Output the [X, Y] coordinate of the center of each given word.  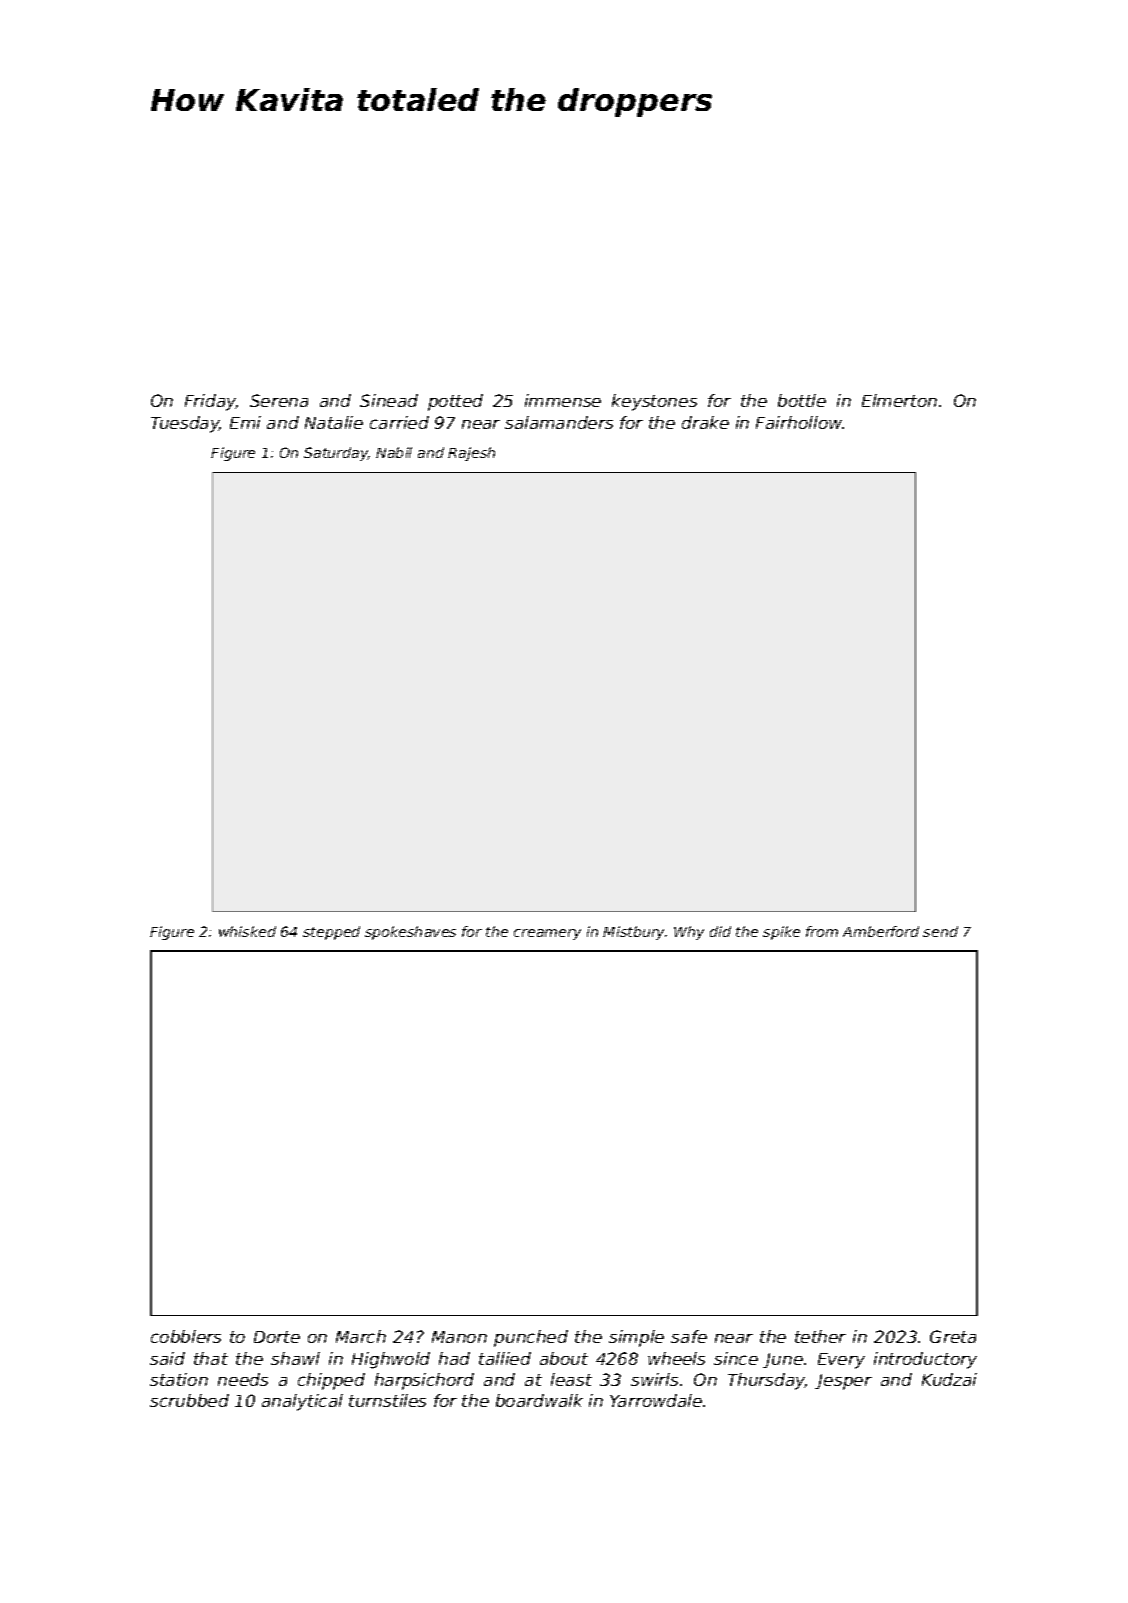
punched [531, 1338]
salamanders [559, 422]
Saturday [336, 454]
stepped [331, 933]
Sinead [389, 400]
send [940, 931]
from [822, 931]
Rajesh [471, 454]
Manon [459, 1337]
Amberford [881, 931]
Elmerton [899, 400]
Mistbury [633, 933]
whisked [247, 931]
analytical [302, 1402]
